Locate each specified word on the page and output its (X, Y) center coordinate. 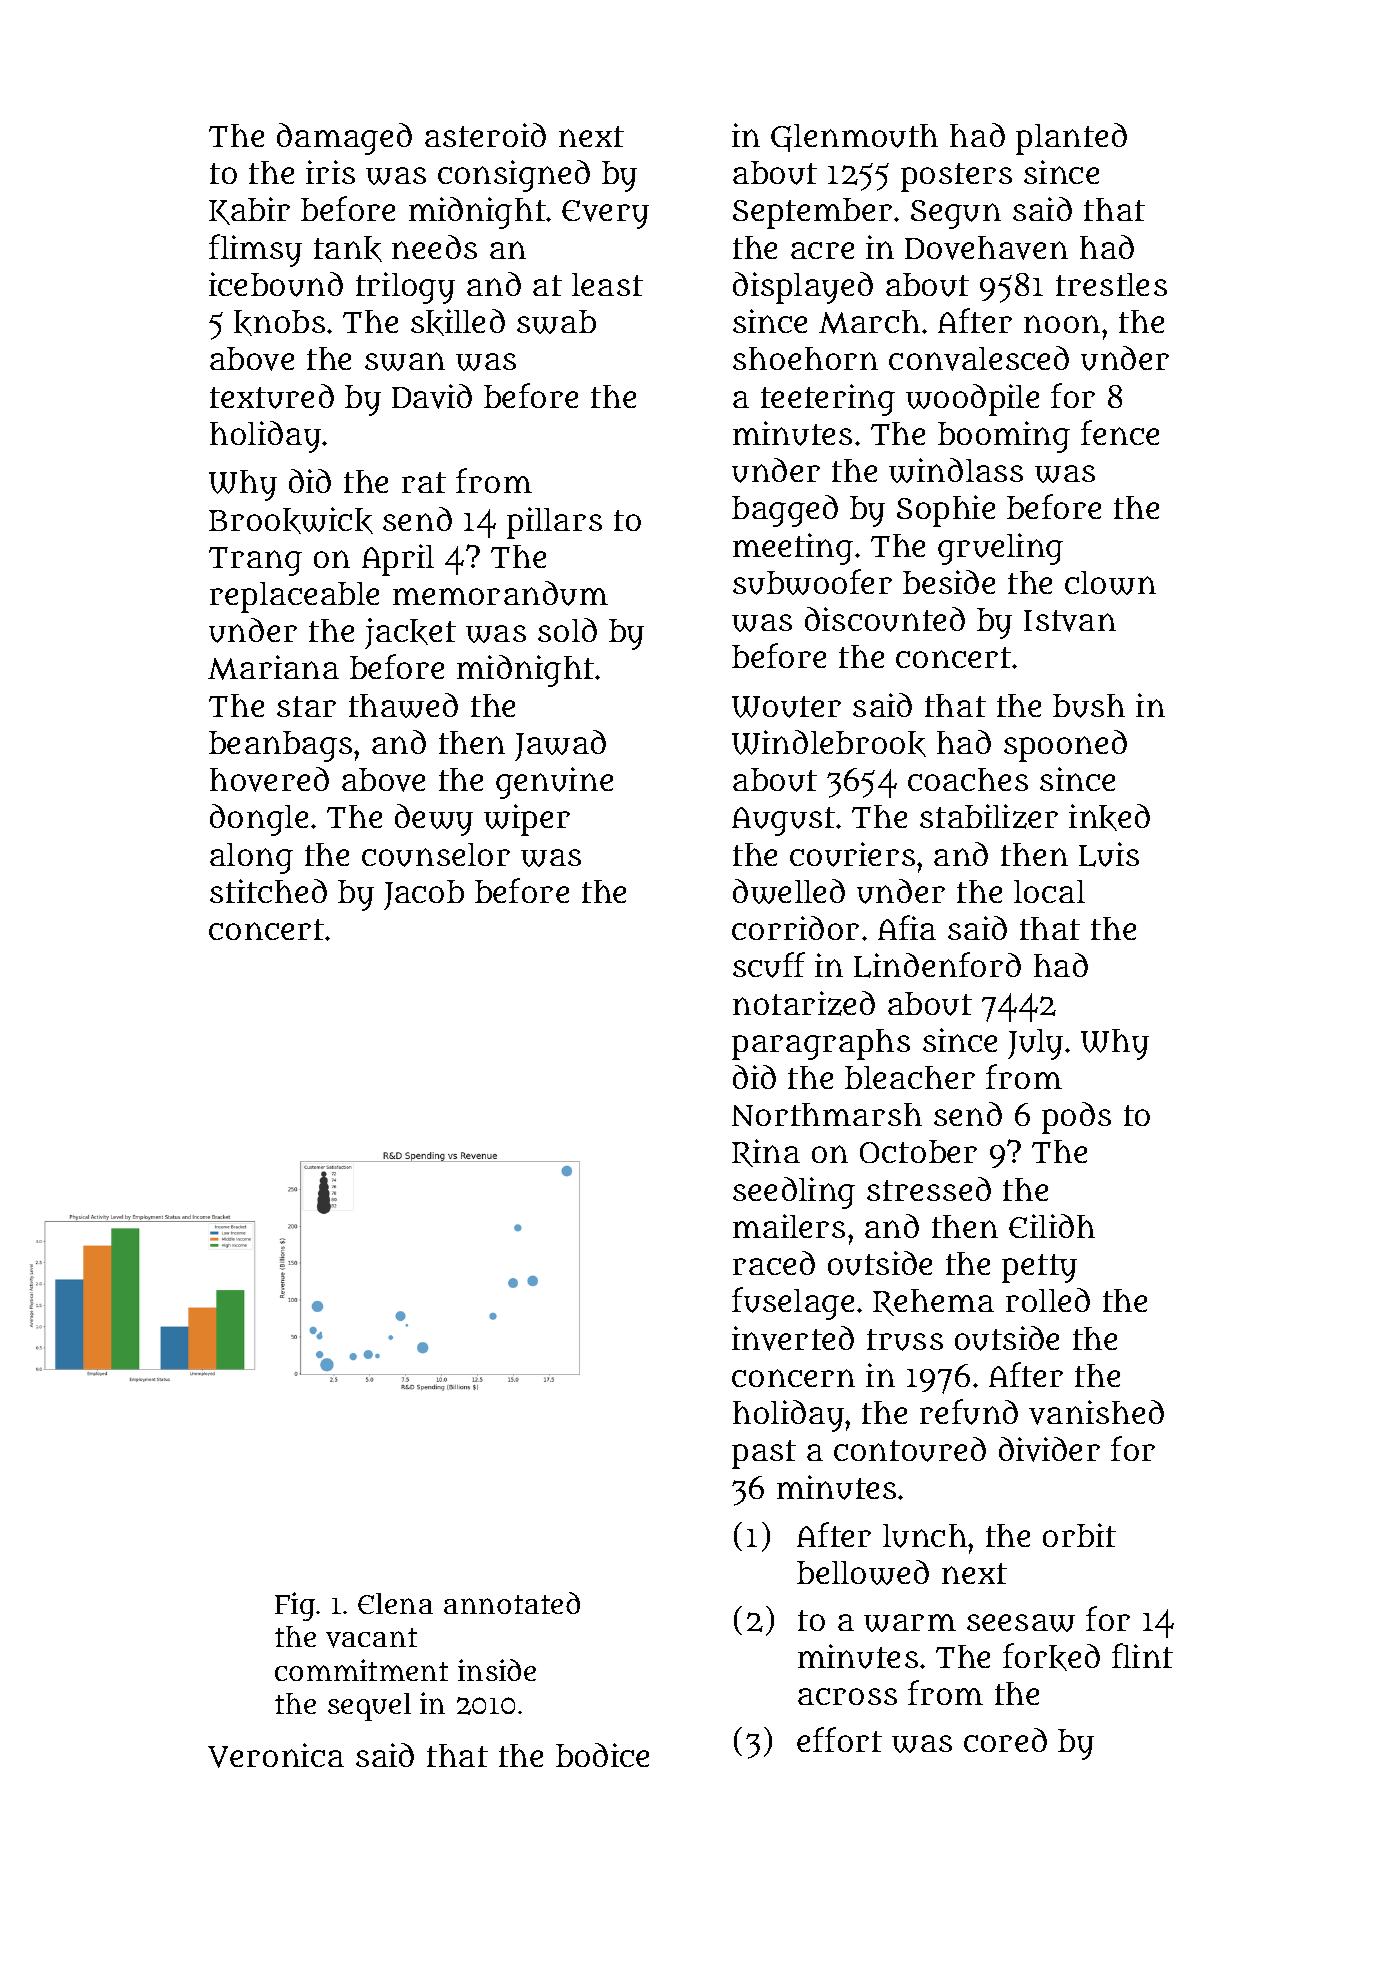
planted (1071, 139)
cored (1005, 1740)
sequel (369, 1707)
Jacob (424, 895)
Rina (766, 1153)
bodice (602, 1755)
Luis (1109, 854)
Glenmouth (854, 138)
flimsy (255, 250)
